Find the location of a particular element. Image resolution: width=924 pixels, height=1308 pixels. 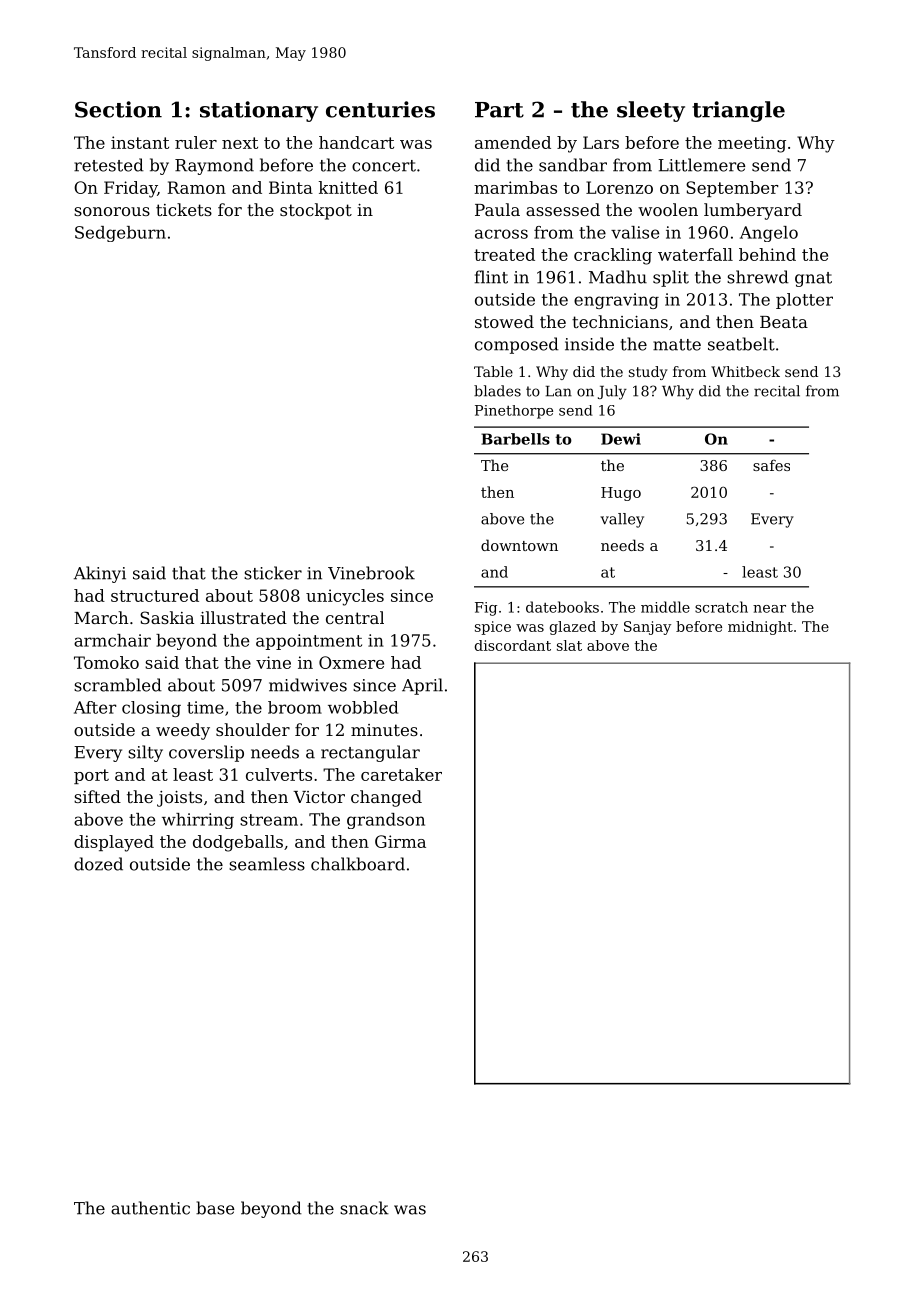

base is located at coordinates (215, 1208).
